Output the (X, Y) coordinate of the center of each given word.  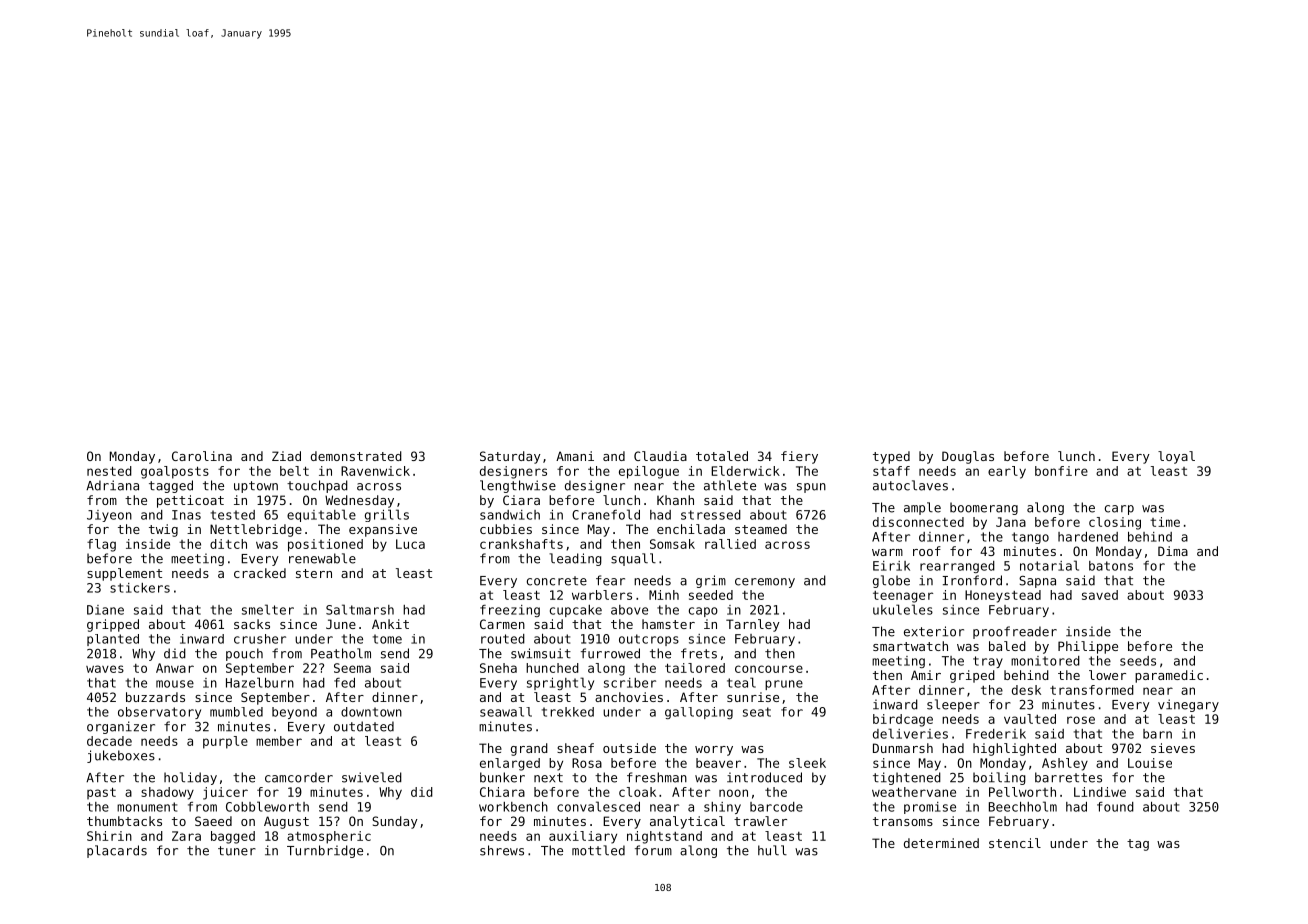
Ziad (286, 456)
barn (1157, 734)
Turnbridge (325, 851)
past (101, 793)
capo (703, 612)
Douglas (968, 457)
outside (629, 748)
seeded (711, 595)
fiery (799, 457)
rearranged (957, 567)
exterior (934, 631)
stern (314, 573)
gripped (113, 625)
